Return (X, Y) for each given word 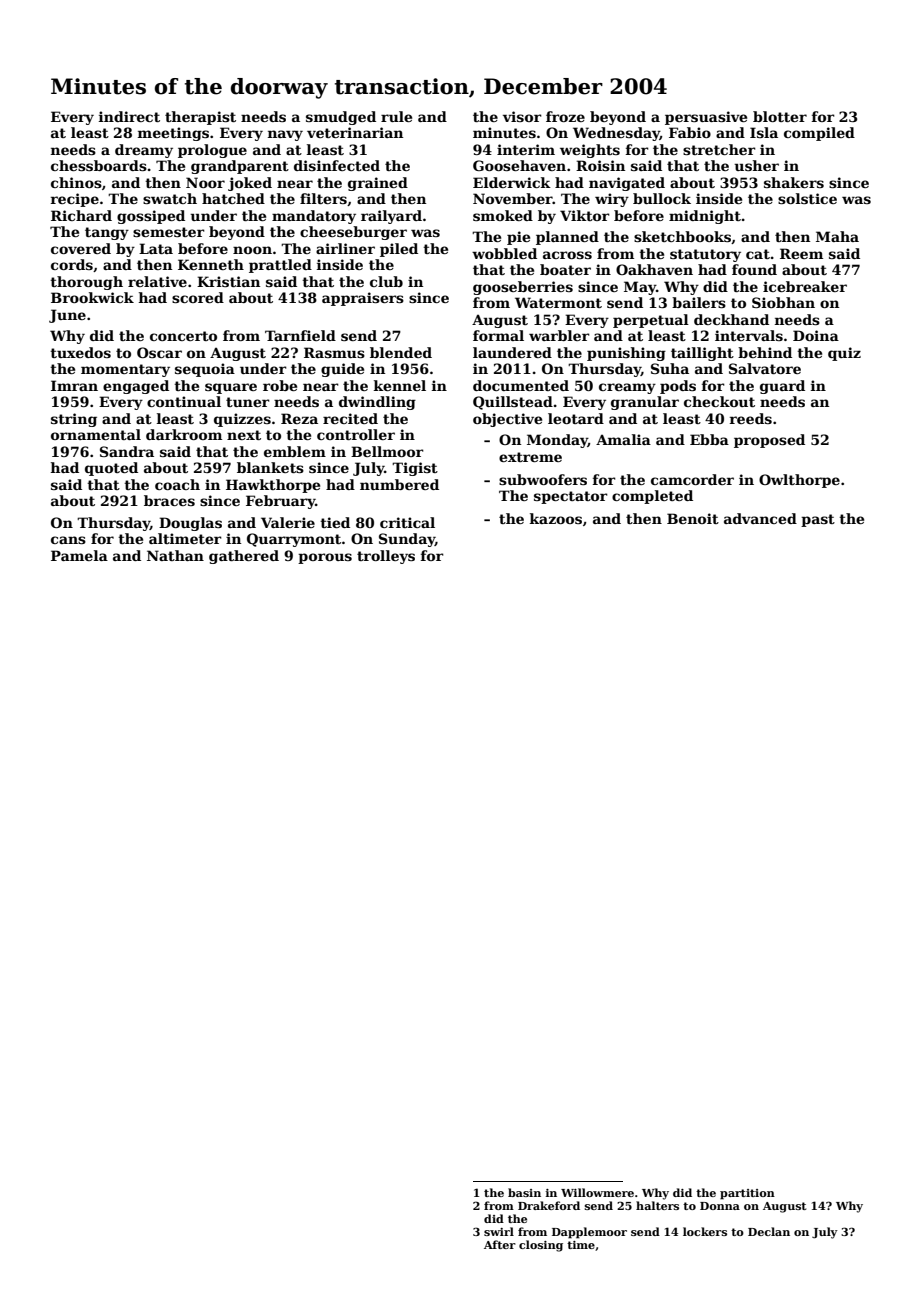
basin (524, 1192)
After (500, 1244)
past (818, 520)
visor (522, 116)
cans (68, 540)
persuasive (706, 118)
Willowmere (597, 1192)
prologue (212, 151)
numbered (399, 484)
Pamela (79, 555)
